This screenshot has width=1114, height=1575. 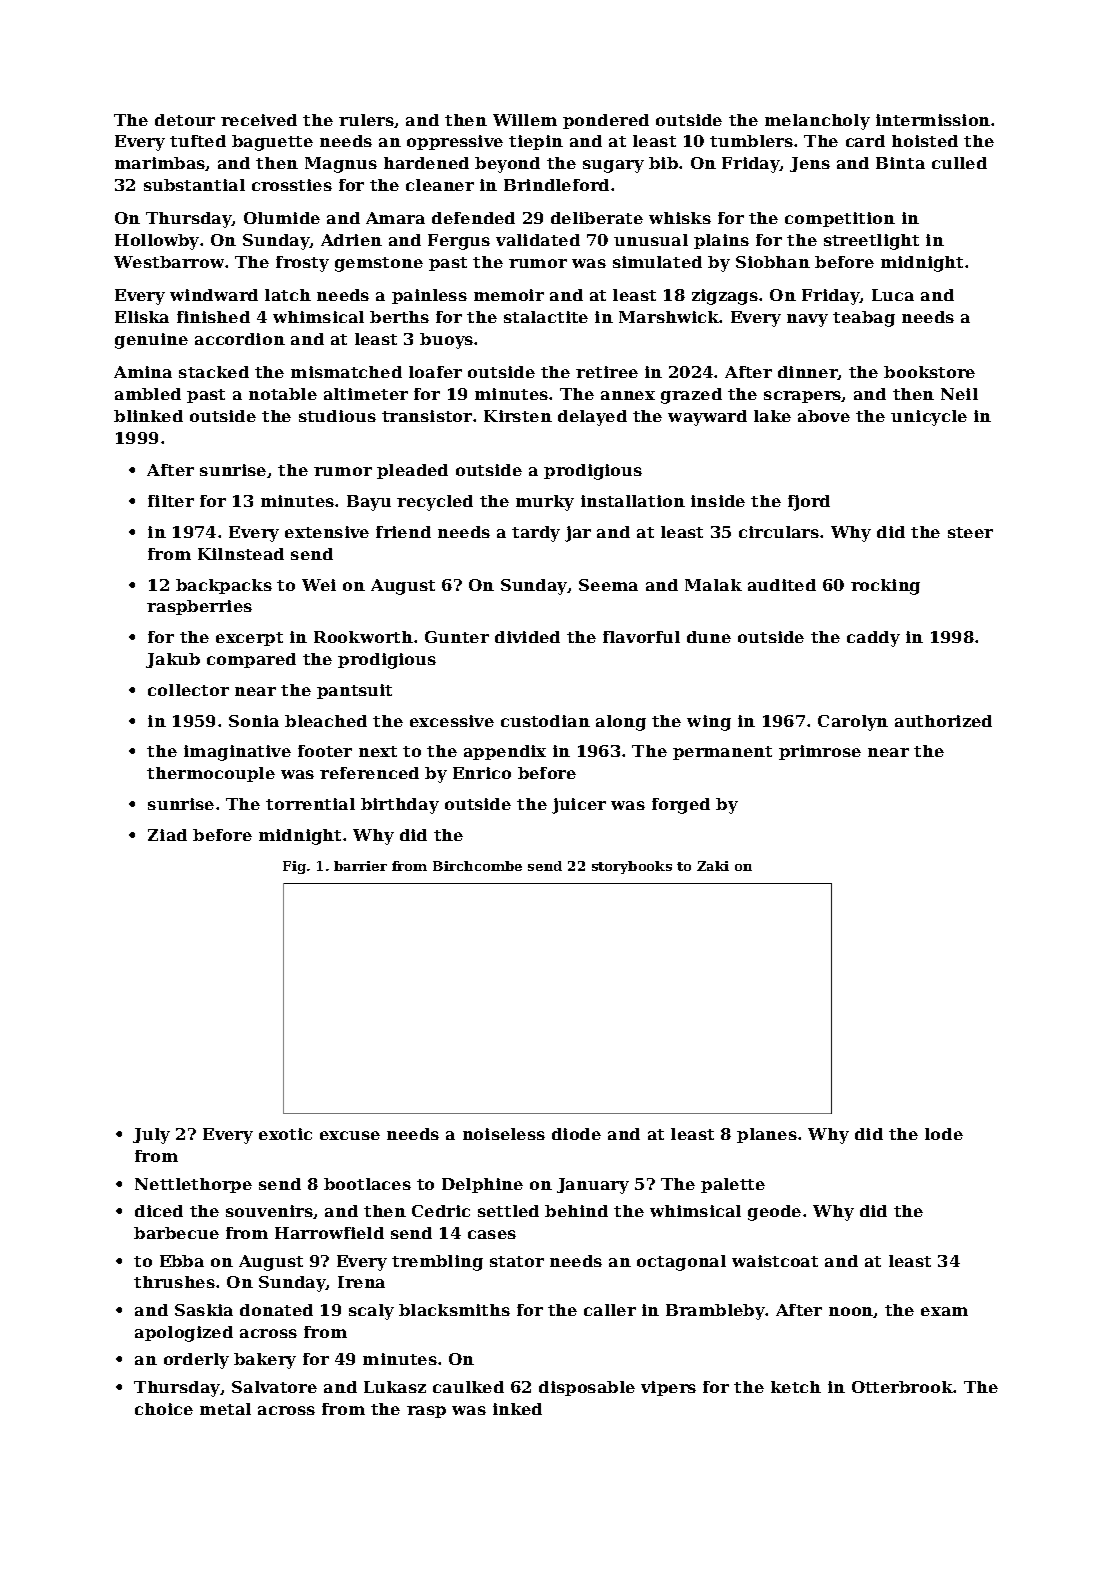 I want to click on unicycle, so click(x=929, y=418).
